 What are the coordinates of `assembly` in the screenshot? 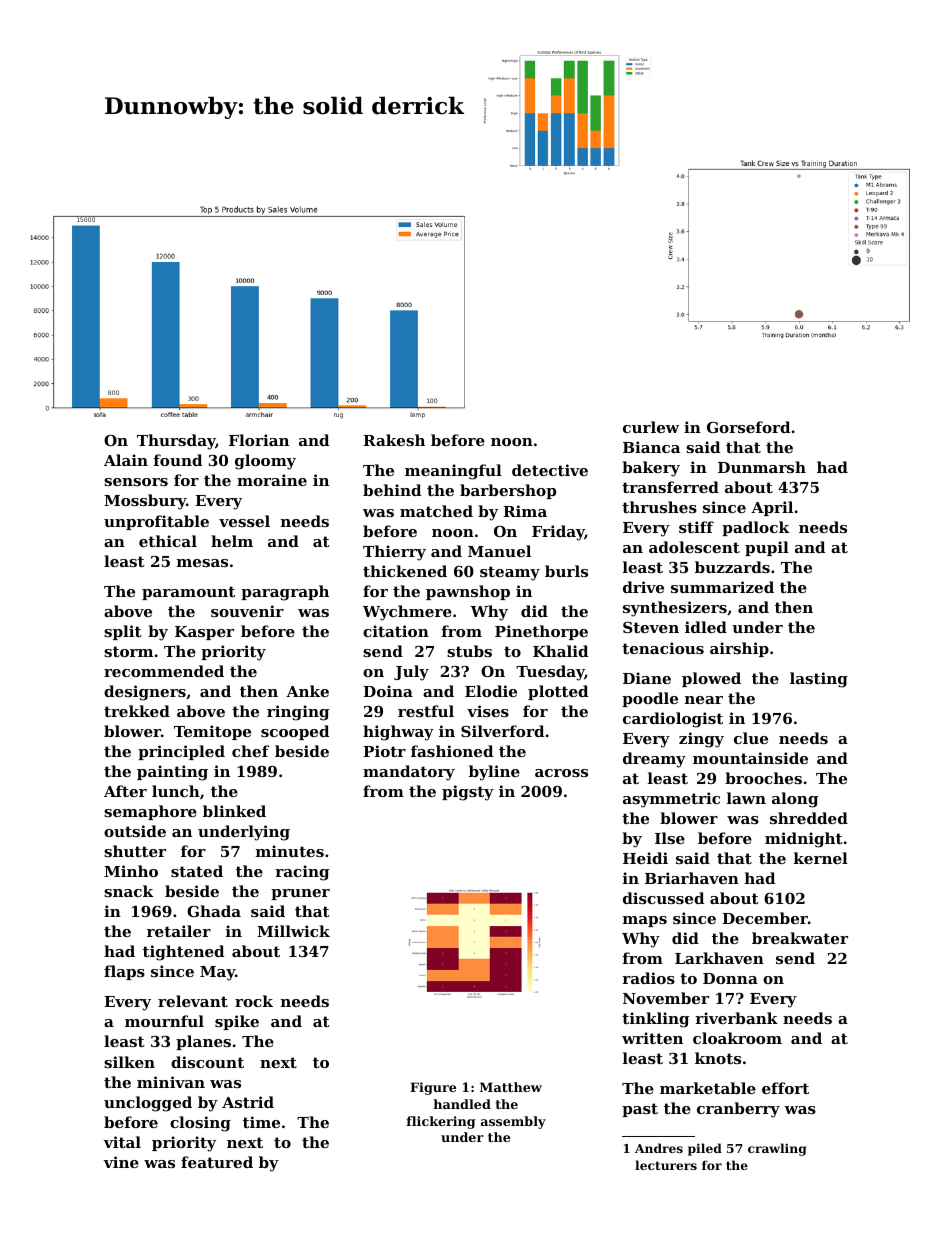 It's located at (513, 1122).
